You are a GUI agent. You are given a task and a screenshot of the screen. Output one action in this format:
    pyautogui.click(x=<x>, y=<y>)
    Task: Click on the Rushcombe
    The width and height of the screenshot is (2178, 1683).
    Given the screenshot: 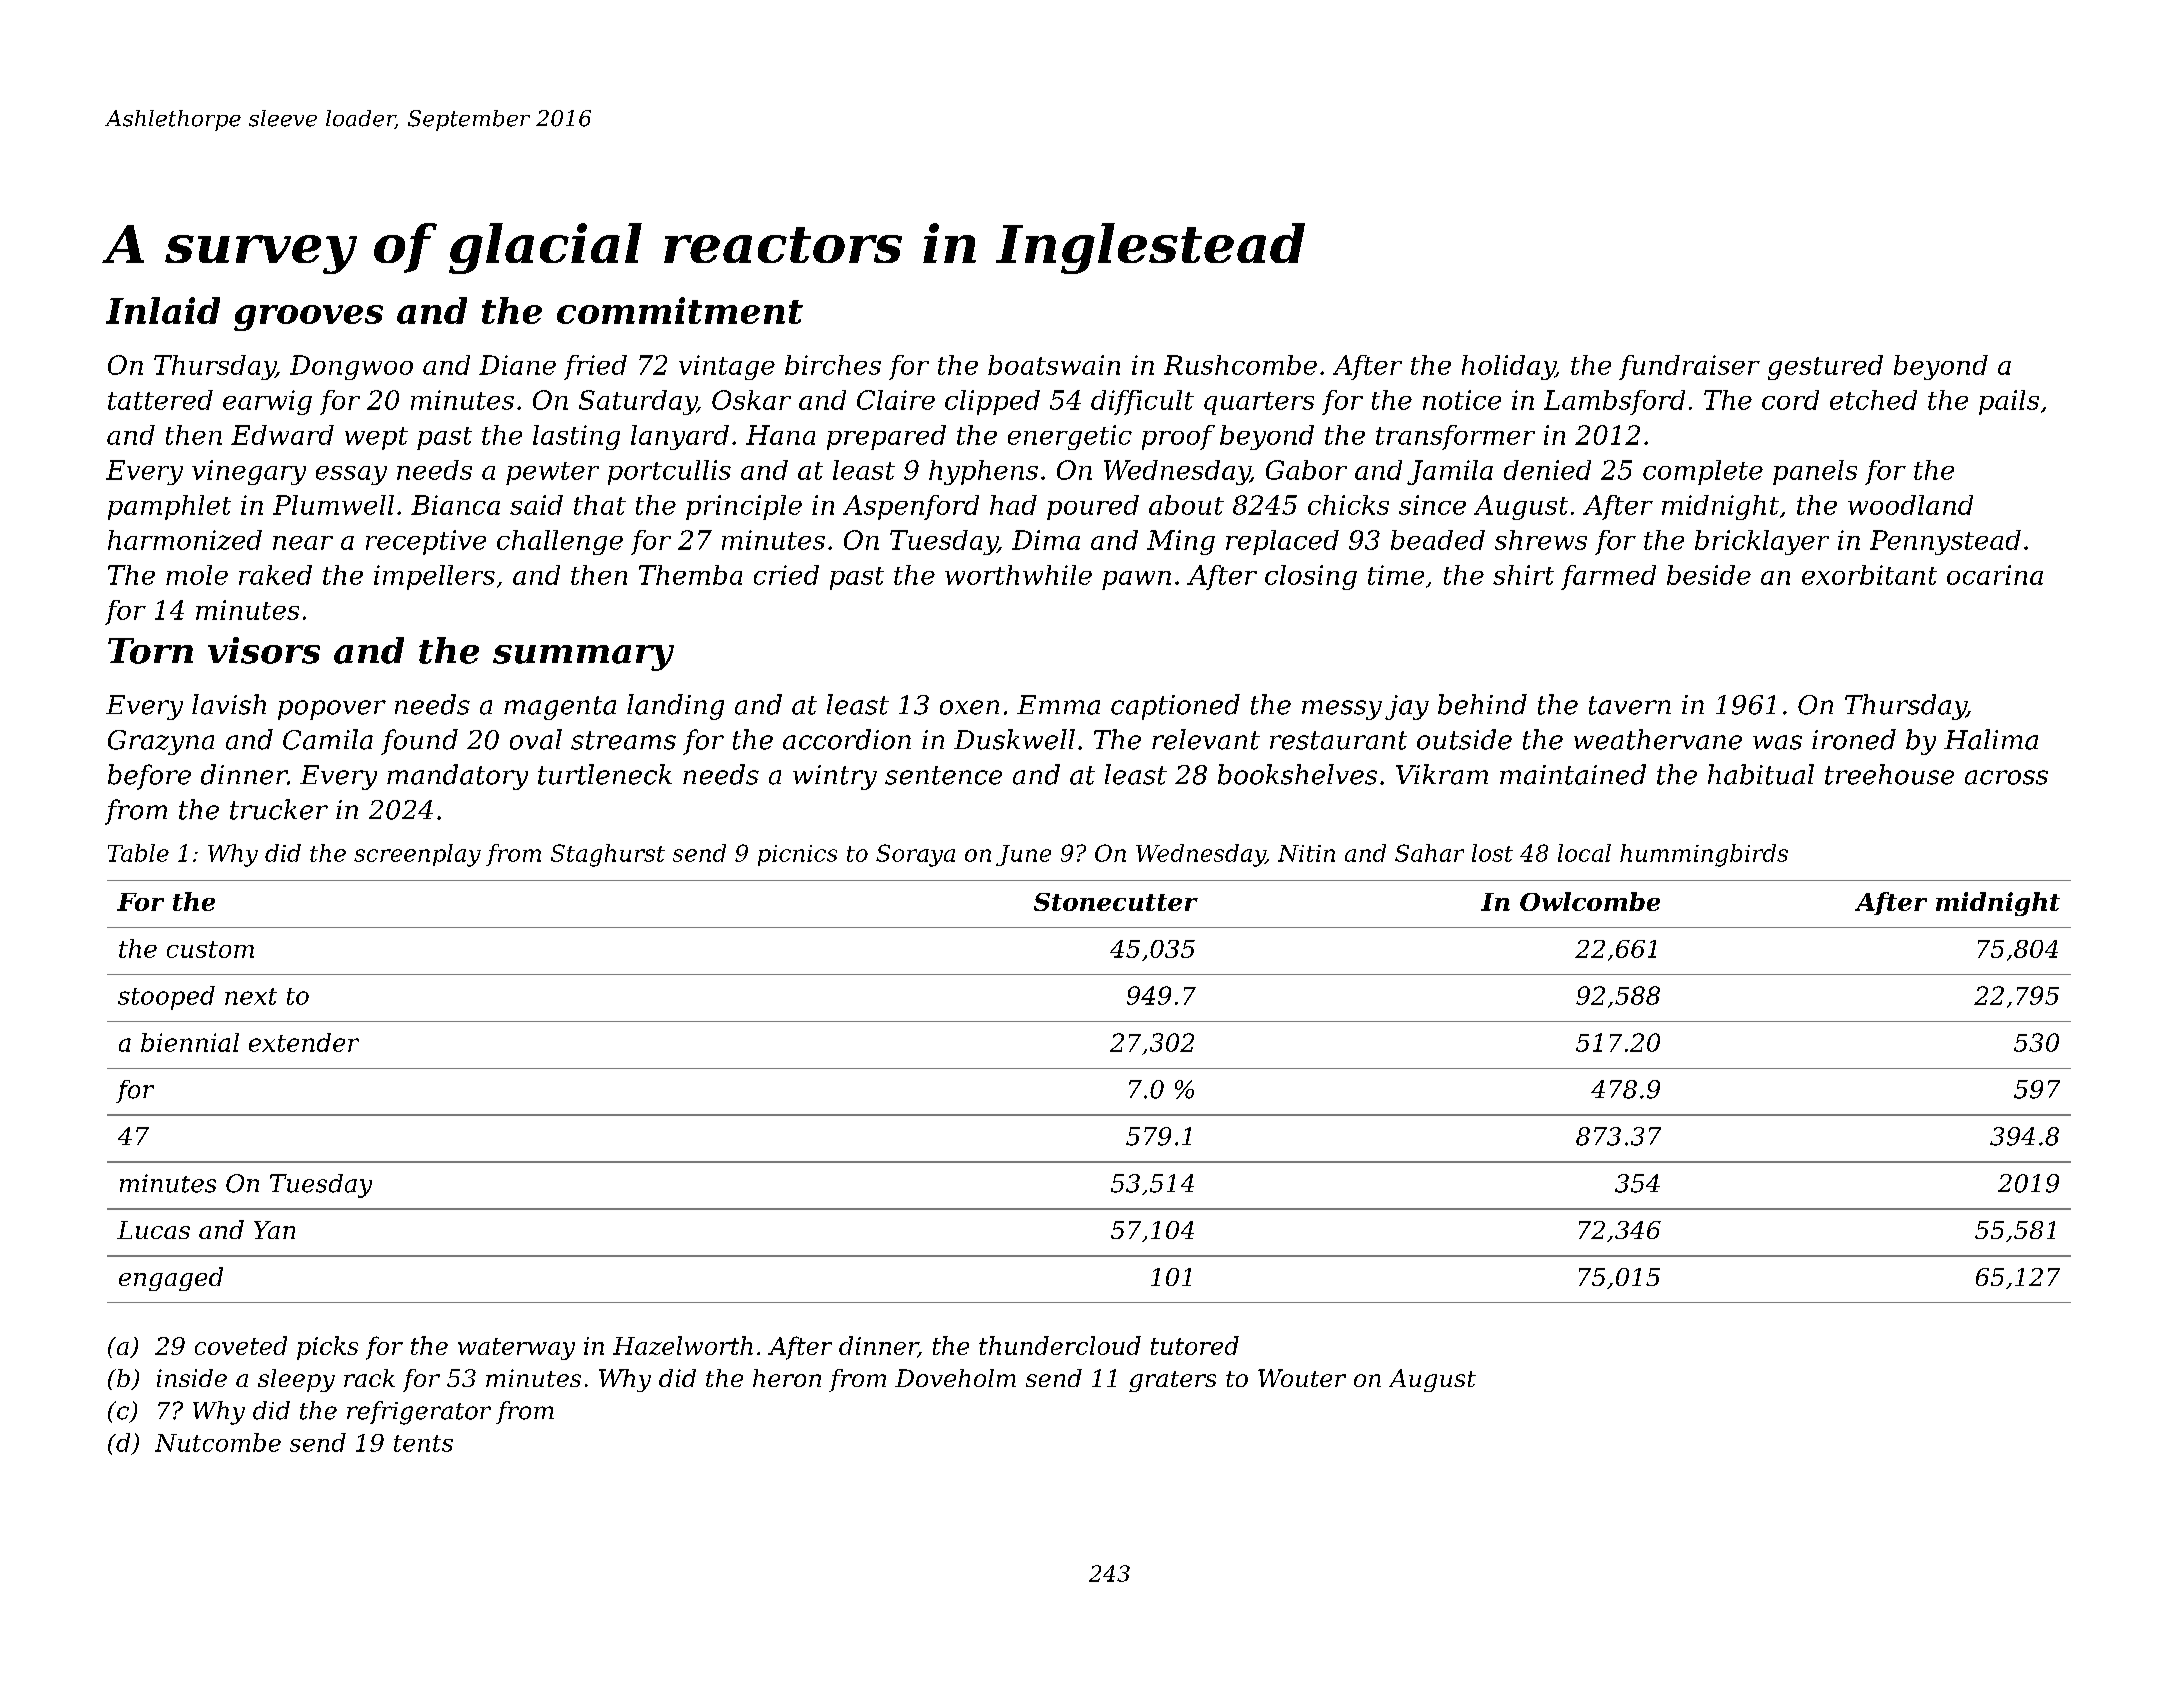 What is the action you would take?
    pyautogui.click(x=1240, y=365)
